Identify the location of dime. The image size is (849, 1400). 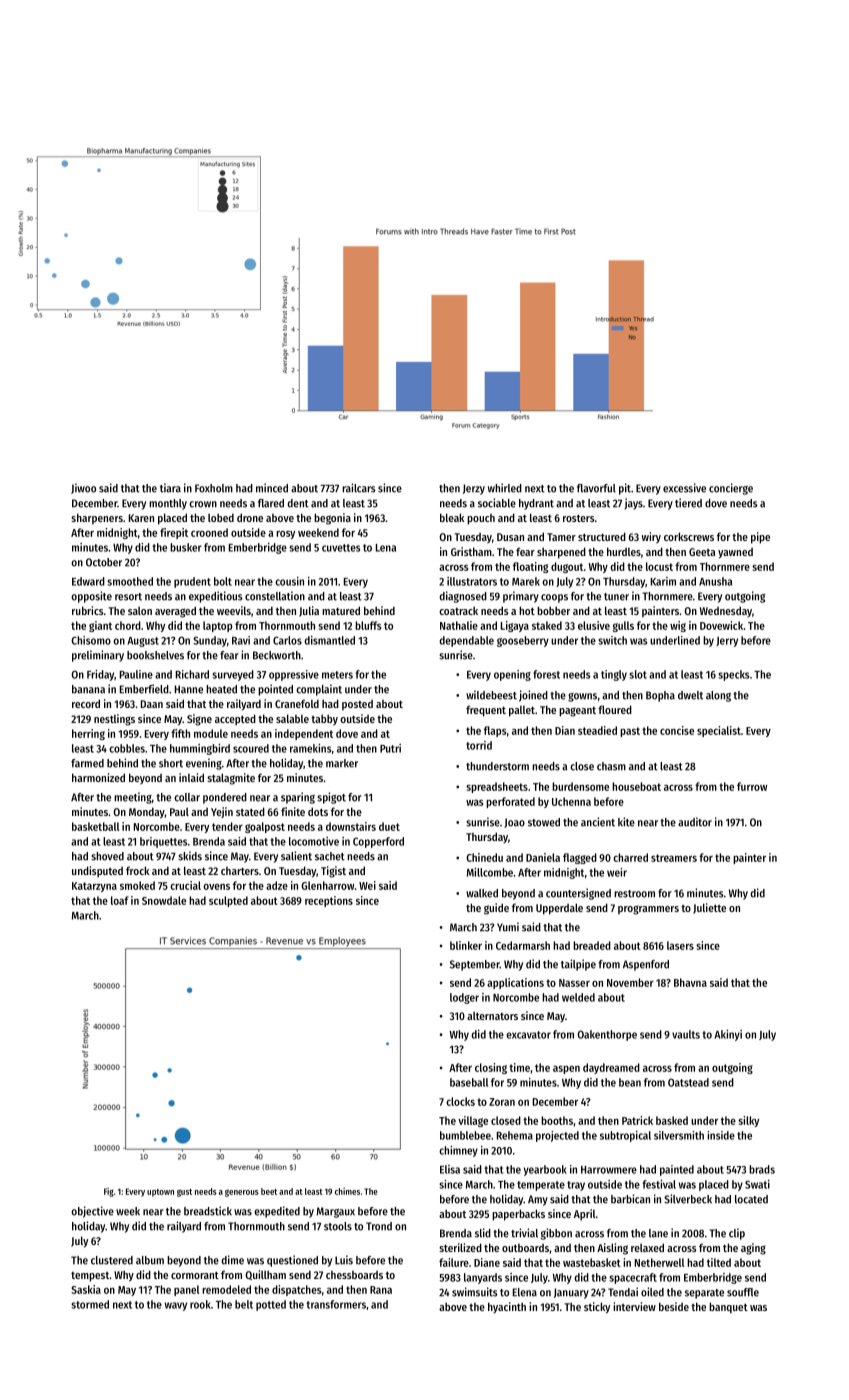
(232, 1260).
